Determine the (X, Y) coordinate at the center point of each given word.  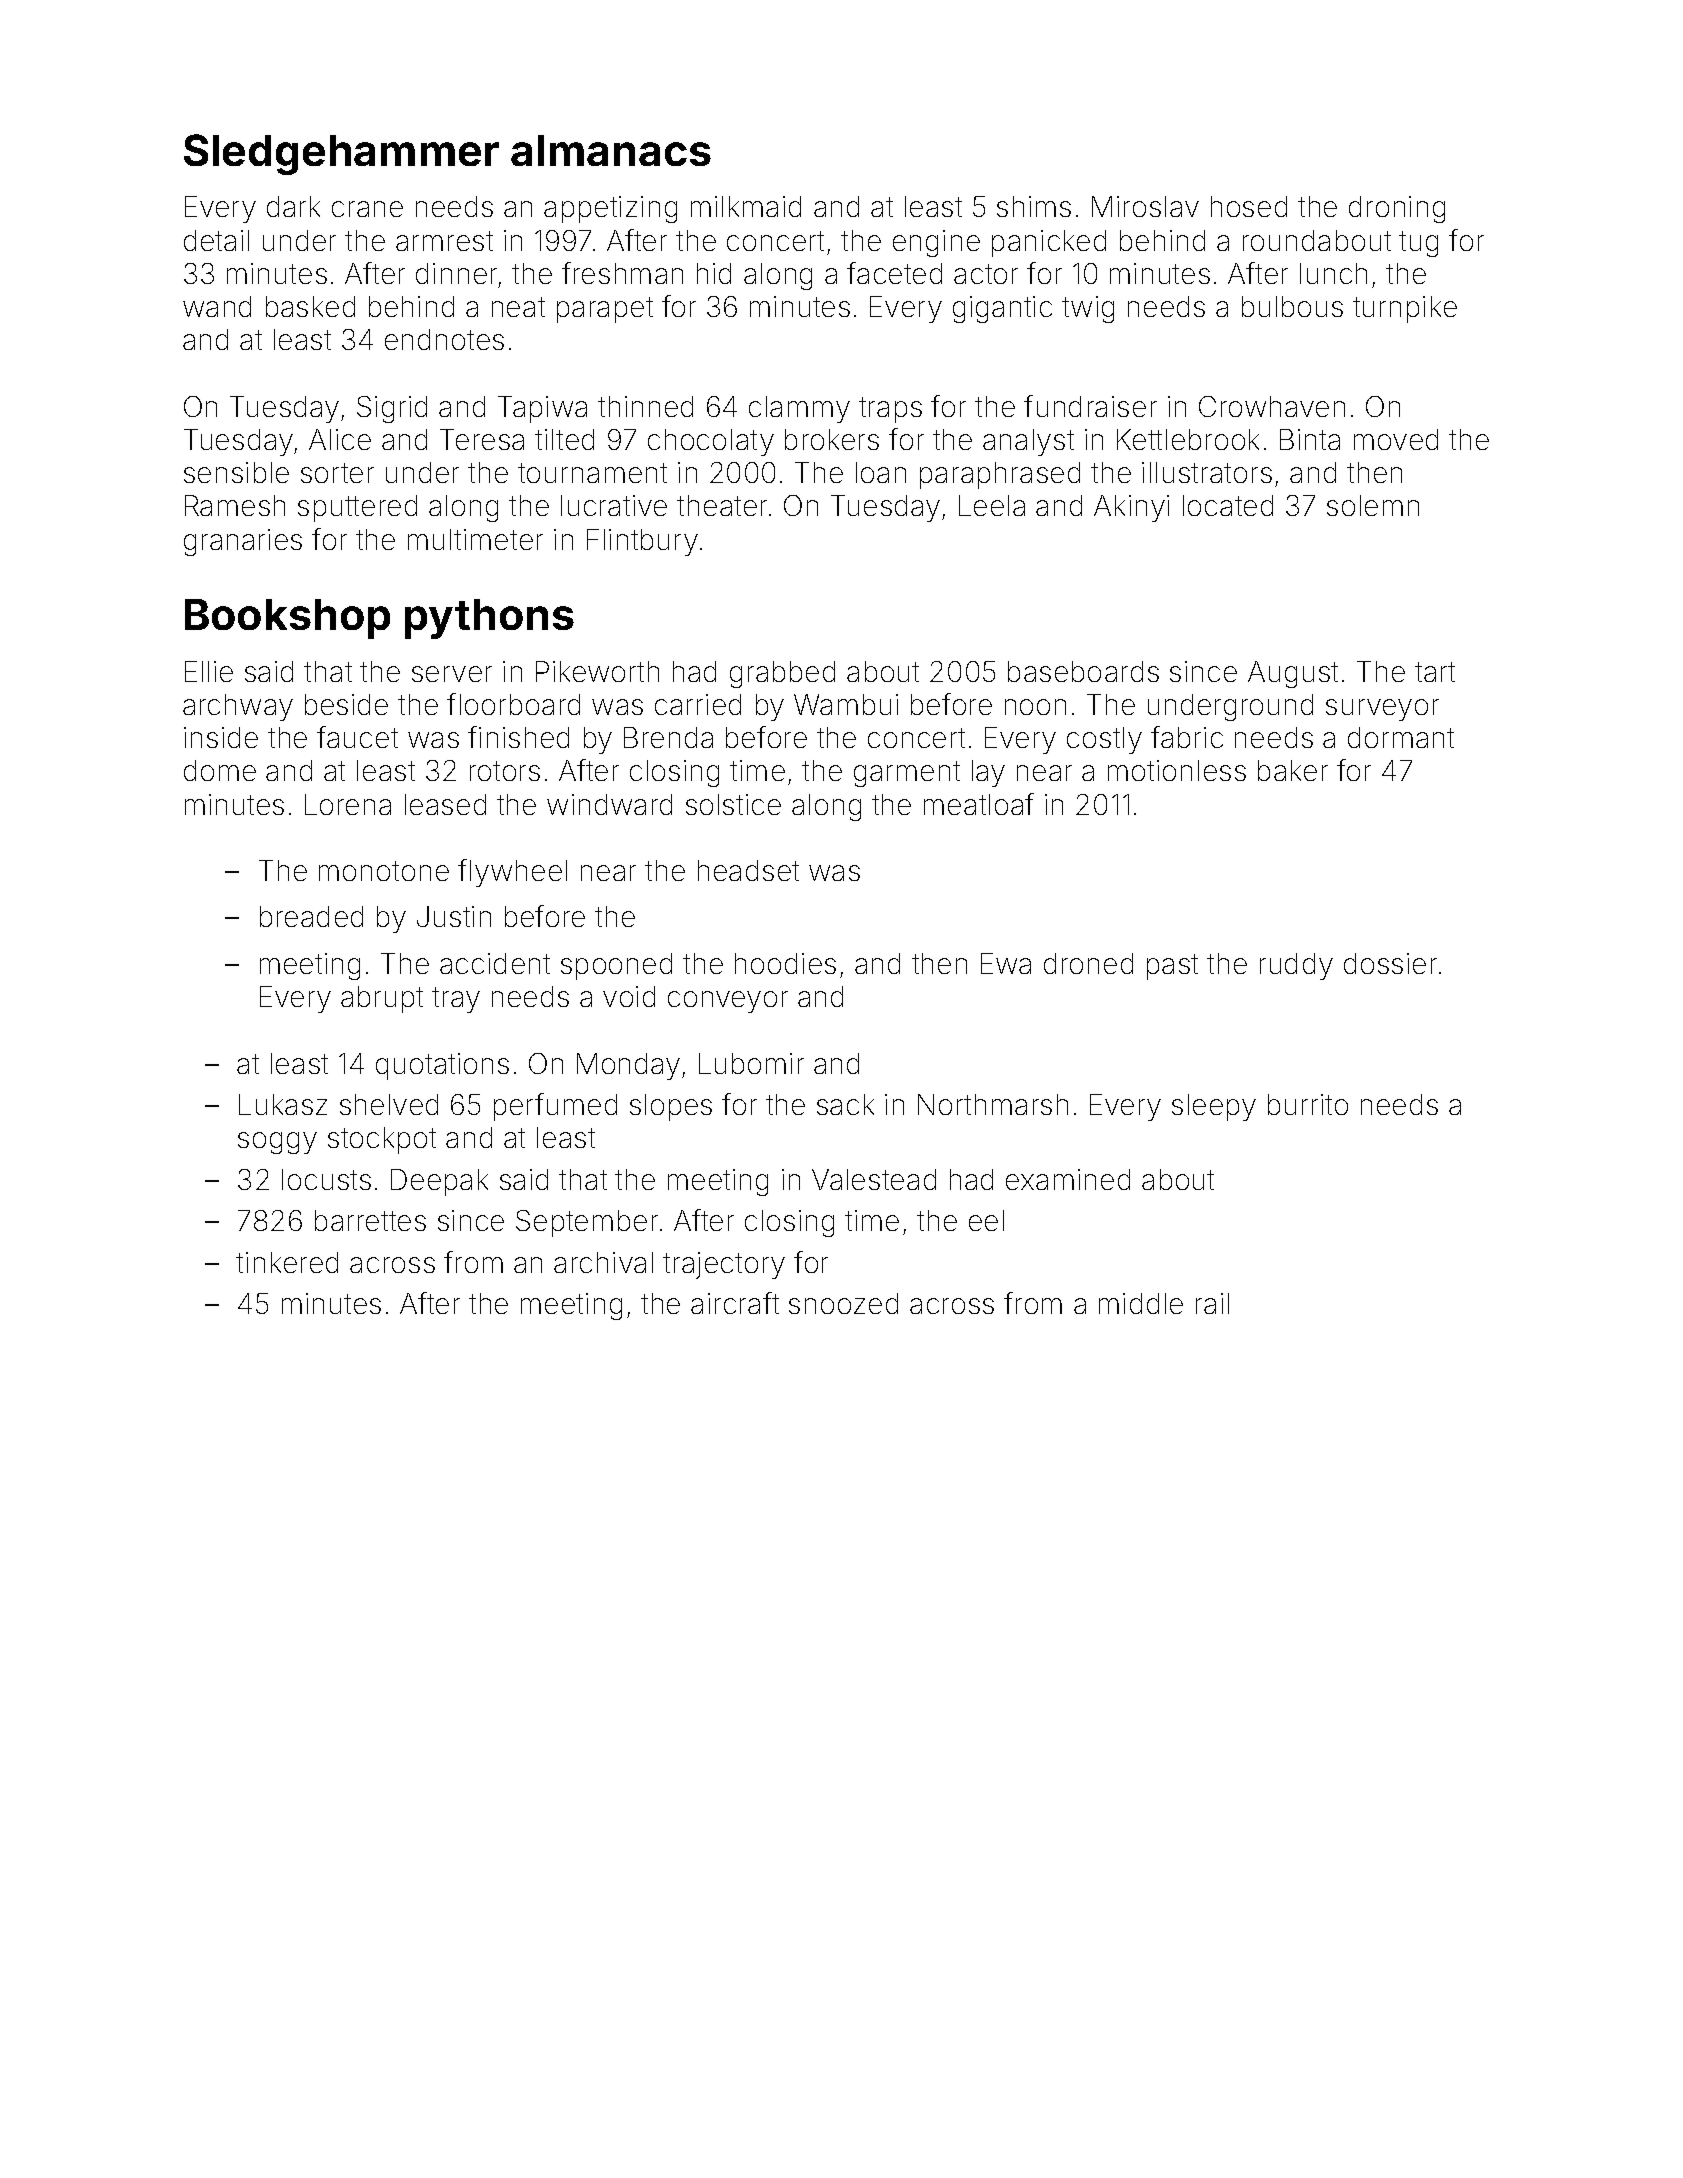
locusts (326, 1179)
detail (216, 240)
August (1293, 674)
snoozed (843, 1303)
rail (1212, 1303)
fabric (1187, 737)
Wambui (846, 704)
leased (445, 804)
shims (1034, 206)
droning (1397, 209)
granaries (243, 542)
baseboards (1083, 671)
